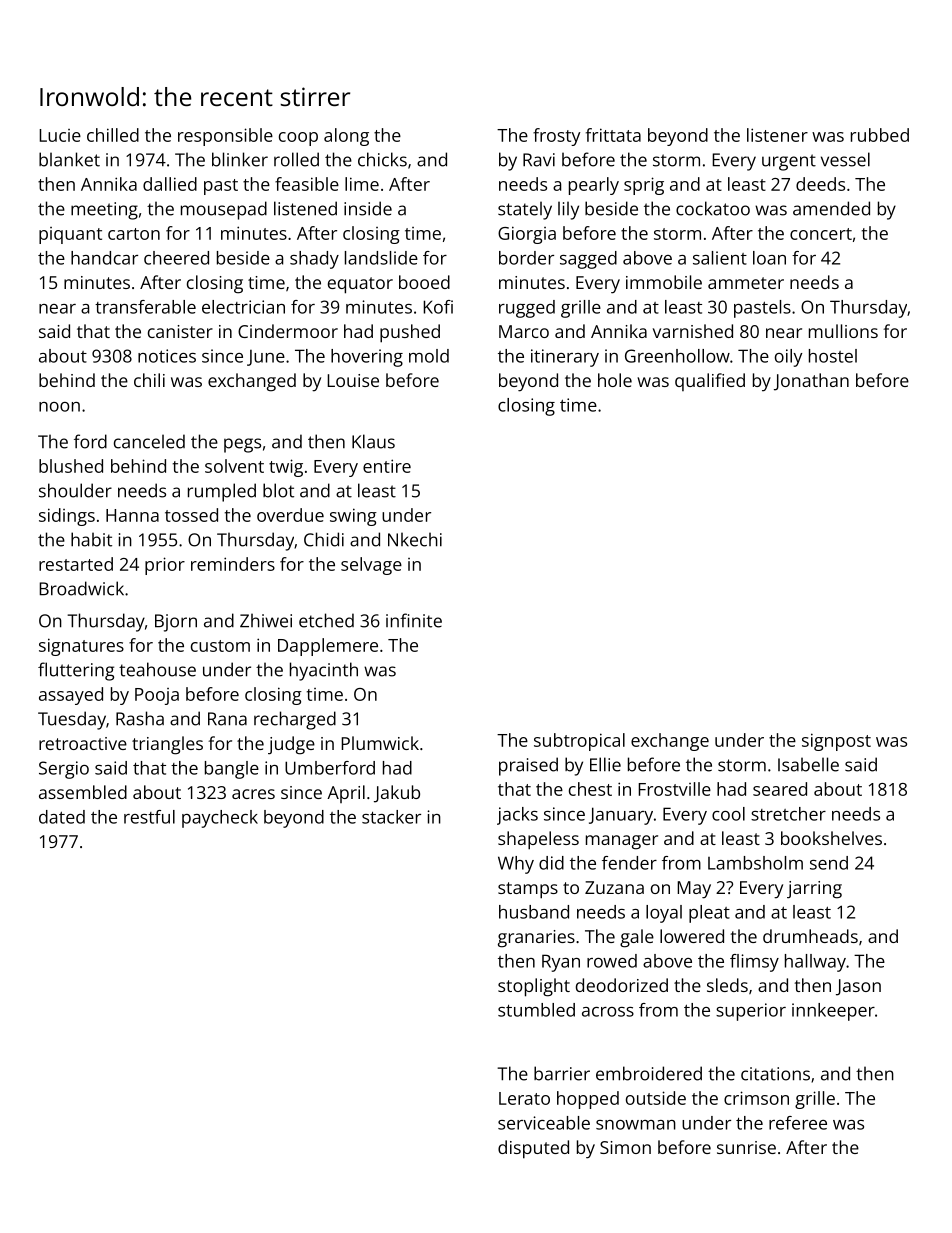  Describe the element at coordinates (836, 742) in the screenshot. I see `signpost` at that location.
